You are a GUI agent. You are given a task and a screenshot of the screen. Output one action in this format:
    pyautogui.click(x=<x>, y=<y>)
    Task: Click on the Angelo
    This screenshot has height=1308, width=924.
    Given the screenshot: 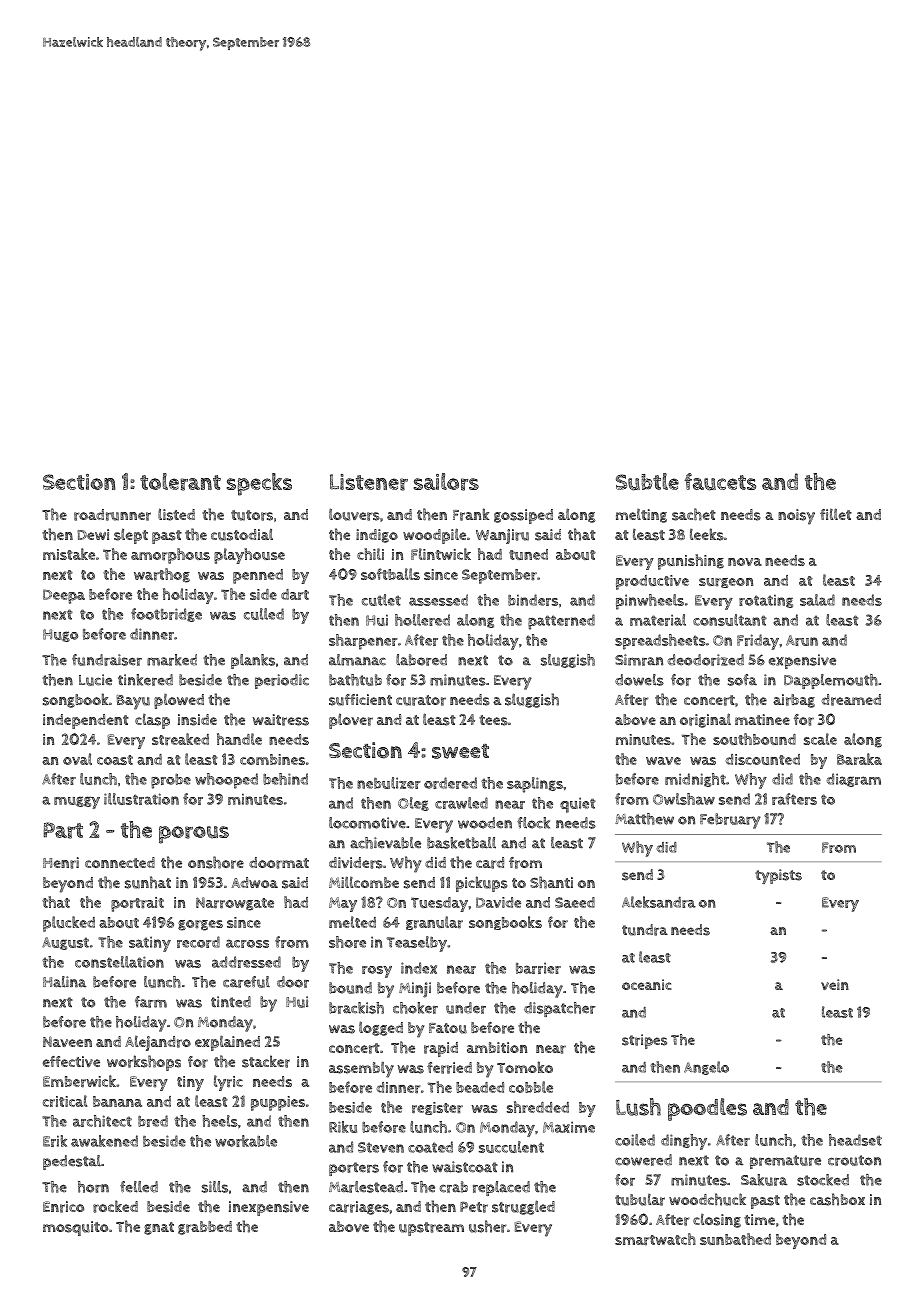 What is the action you would take?
    pyautogui.click(x=706, y=1068)
